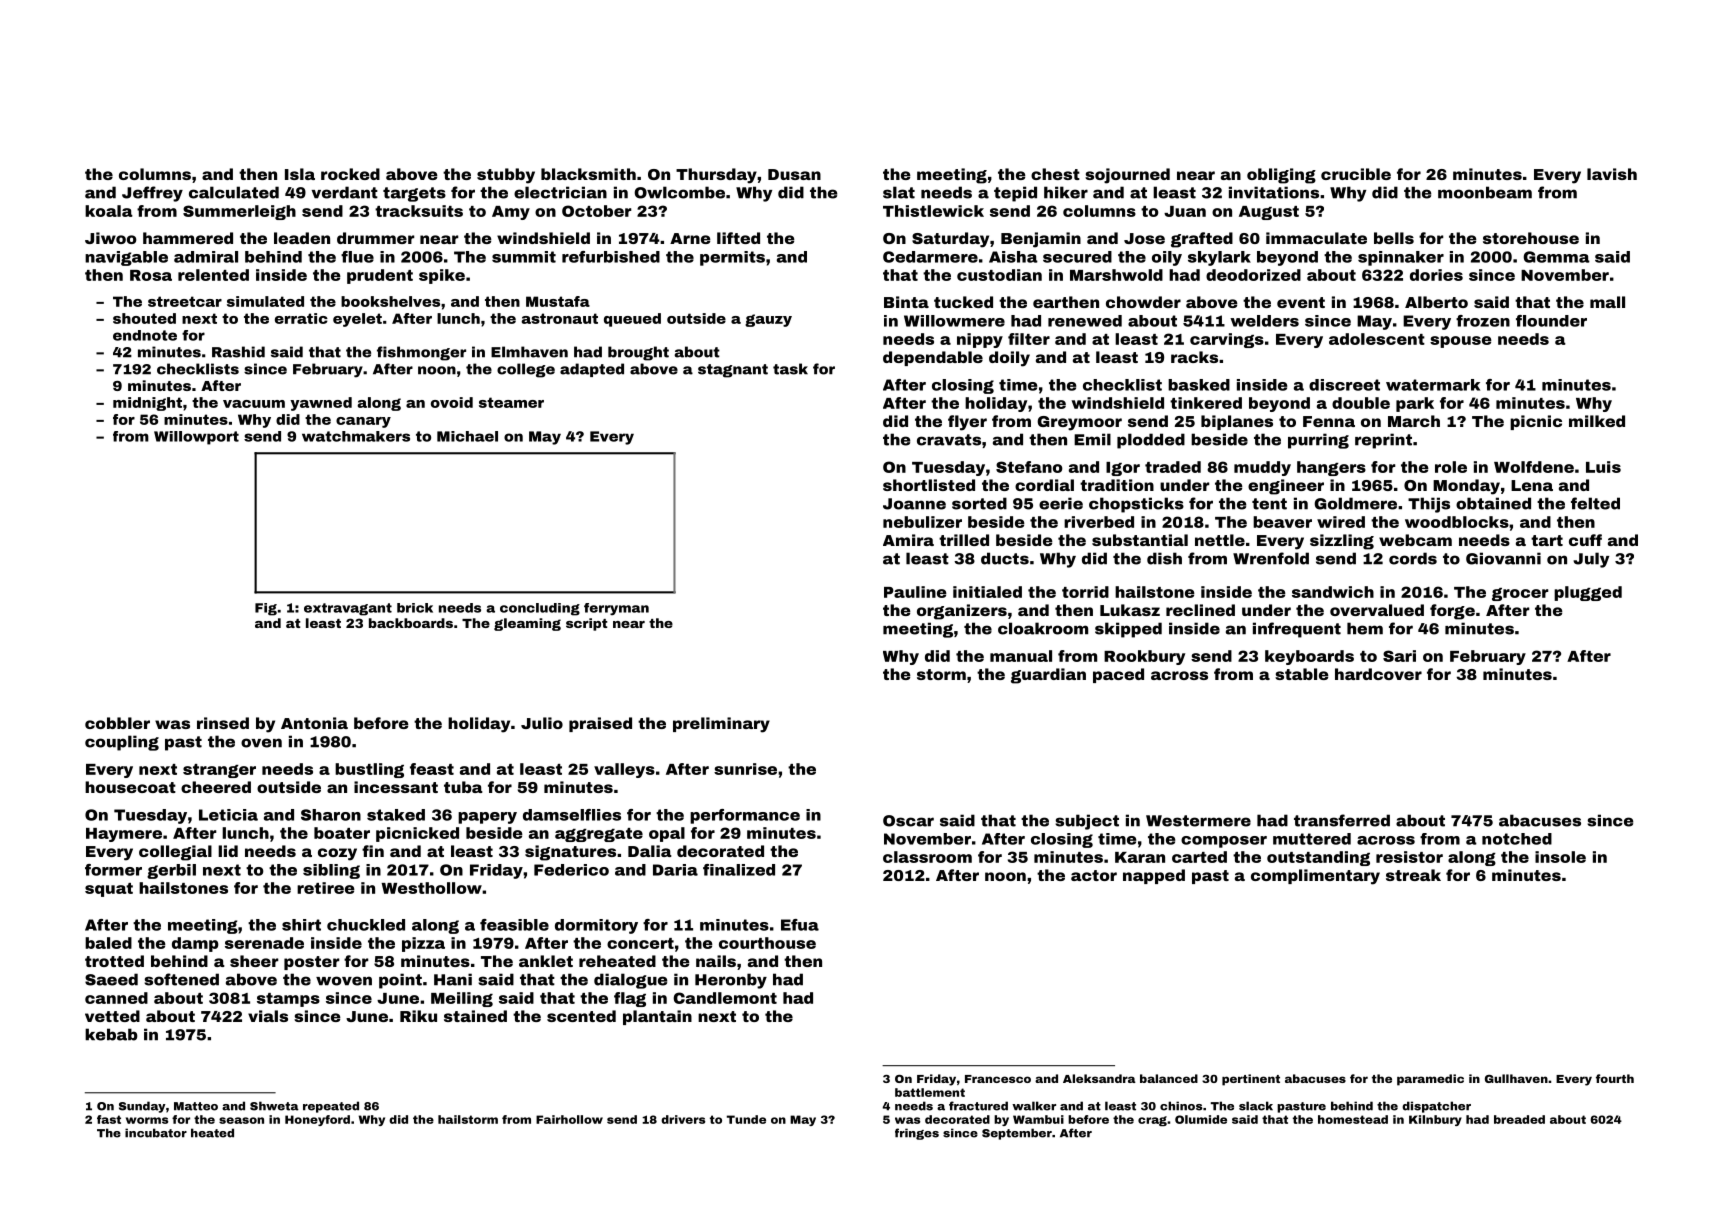 Image resolution: width=1728 pixels, height=1222 pixels. Describe the element at coordinates (331, 1107) in the page. I see `repeated` at that location.
